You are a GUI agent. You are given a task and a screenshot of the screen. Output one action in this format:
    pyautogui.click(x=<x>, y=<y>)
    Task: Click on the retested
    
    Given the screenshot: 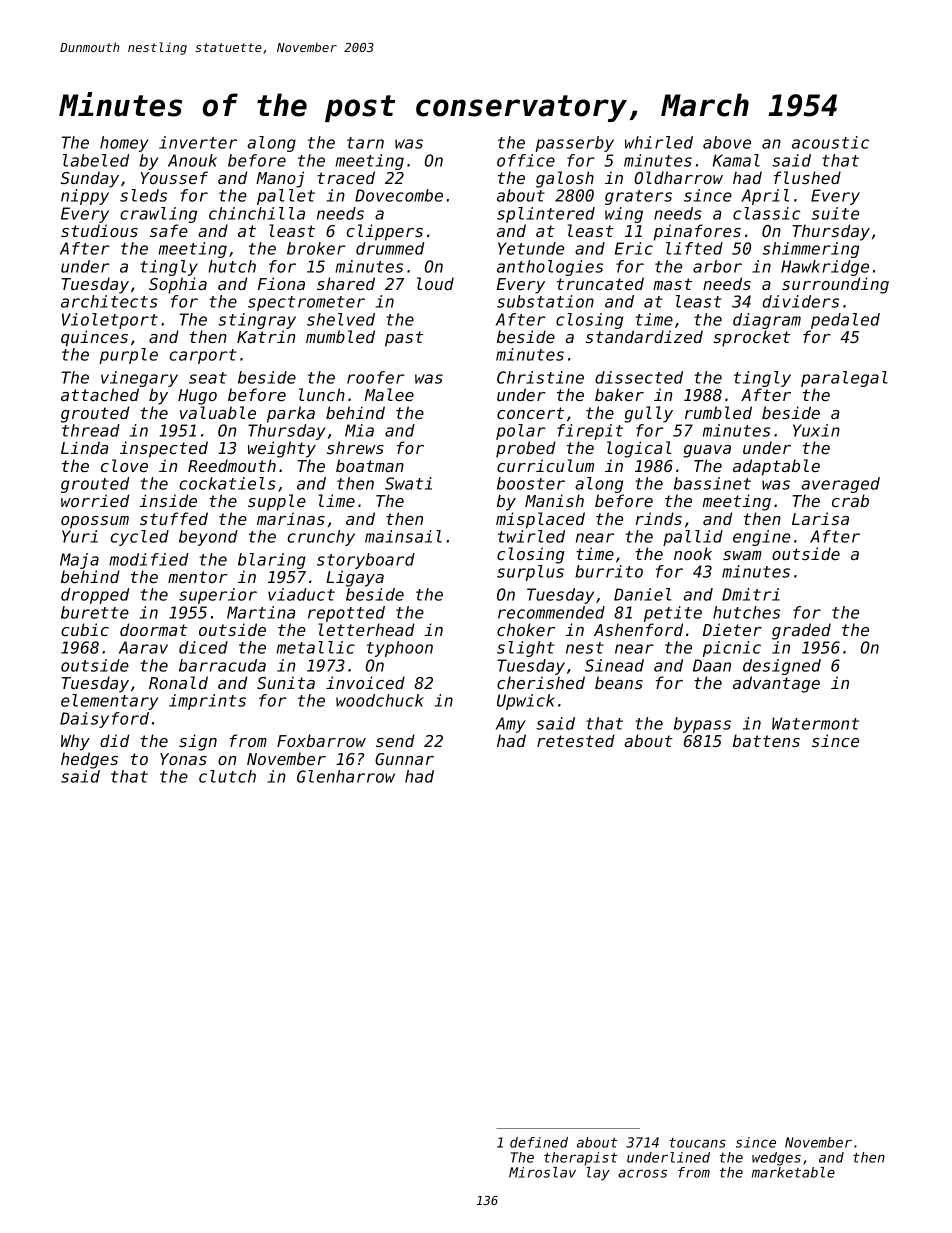 What is the action you would take?
    pyautogui.click(x=576, y=740)
